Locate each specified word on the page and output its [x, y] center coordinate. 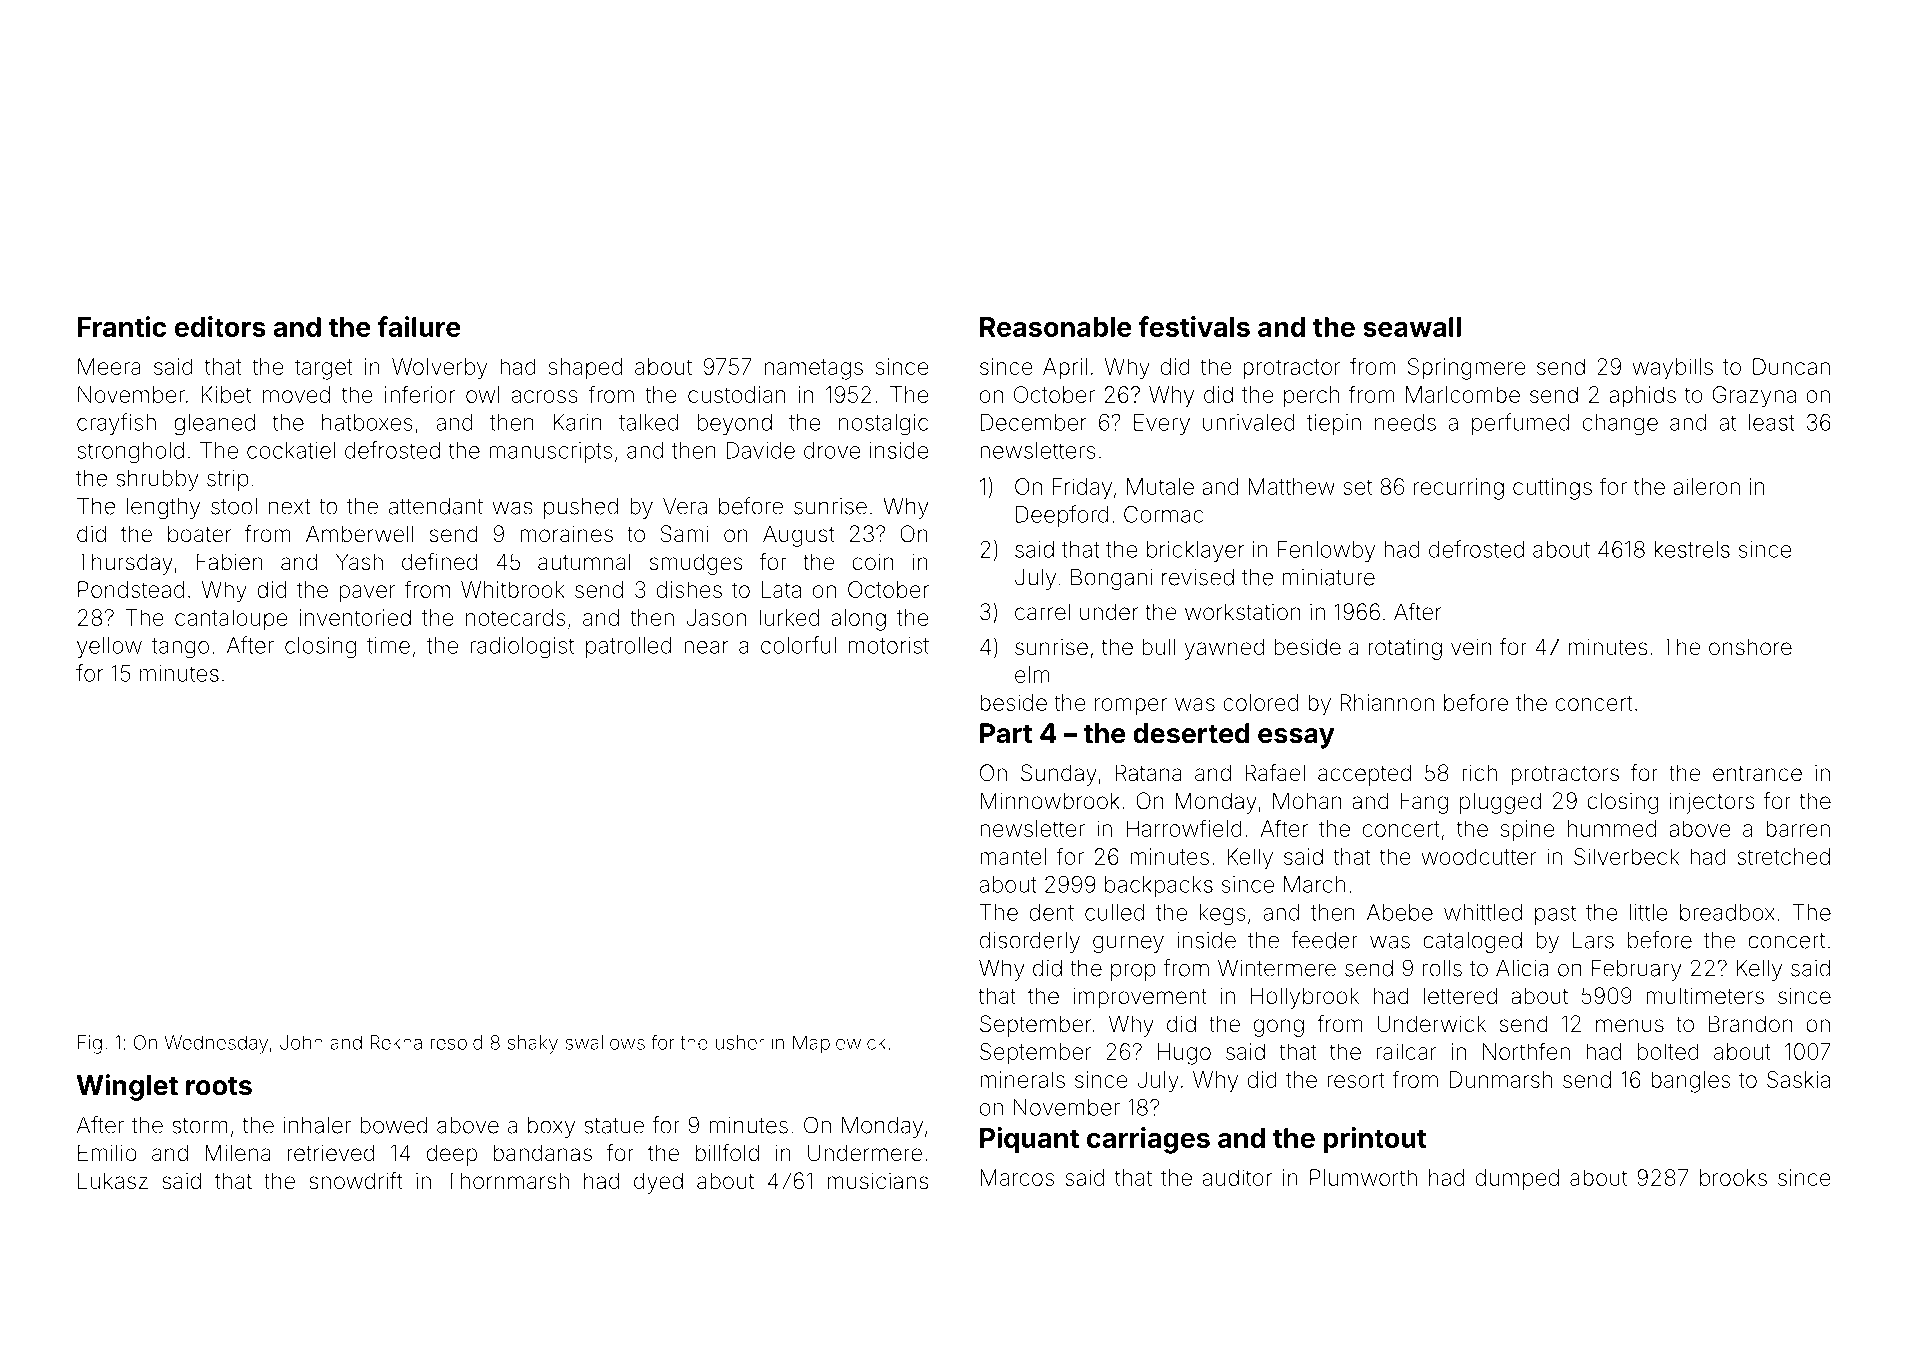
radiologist [522, 648]
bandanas [543, 1153]
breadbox [1727, 912]
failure [419, 326]
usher [740, 1042]
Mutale [1160, 486]
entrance [1757, 774]
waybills [1672, 369]
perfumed [1520, 424]
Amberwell [360, 533]
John [301, 1042]
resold [456, 1042]
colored [1260, 702]
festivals [1194, 326]
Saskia [1798, 1079]
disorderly [1030, 942]
